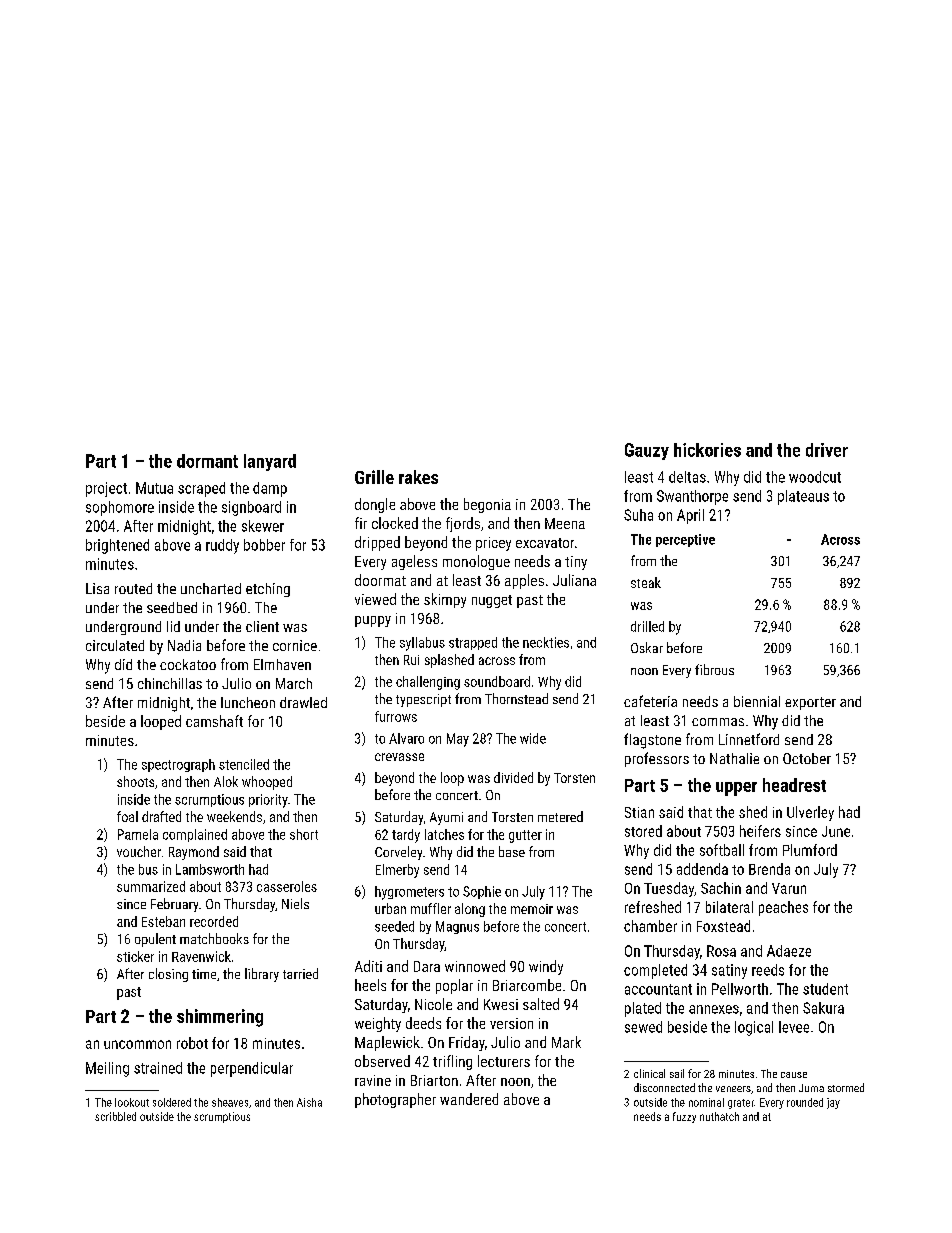 Image resolution: width=952 pixels, height=1233 pixels. What do you see at coordinates (810, 703) in the screenshot?
I see `exporter` at bounding box center [810, 703].
